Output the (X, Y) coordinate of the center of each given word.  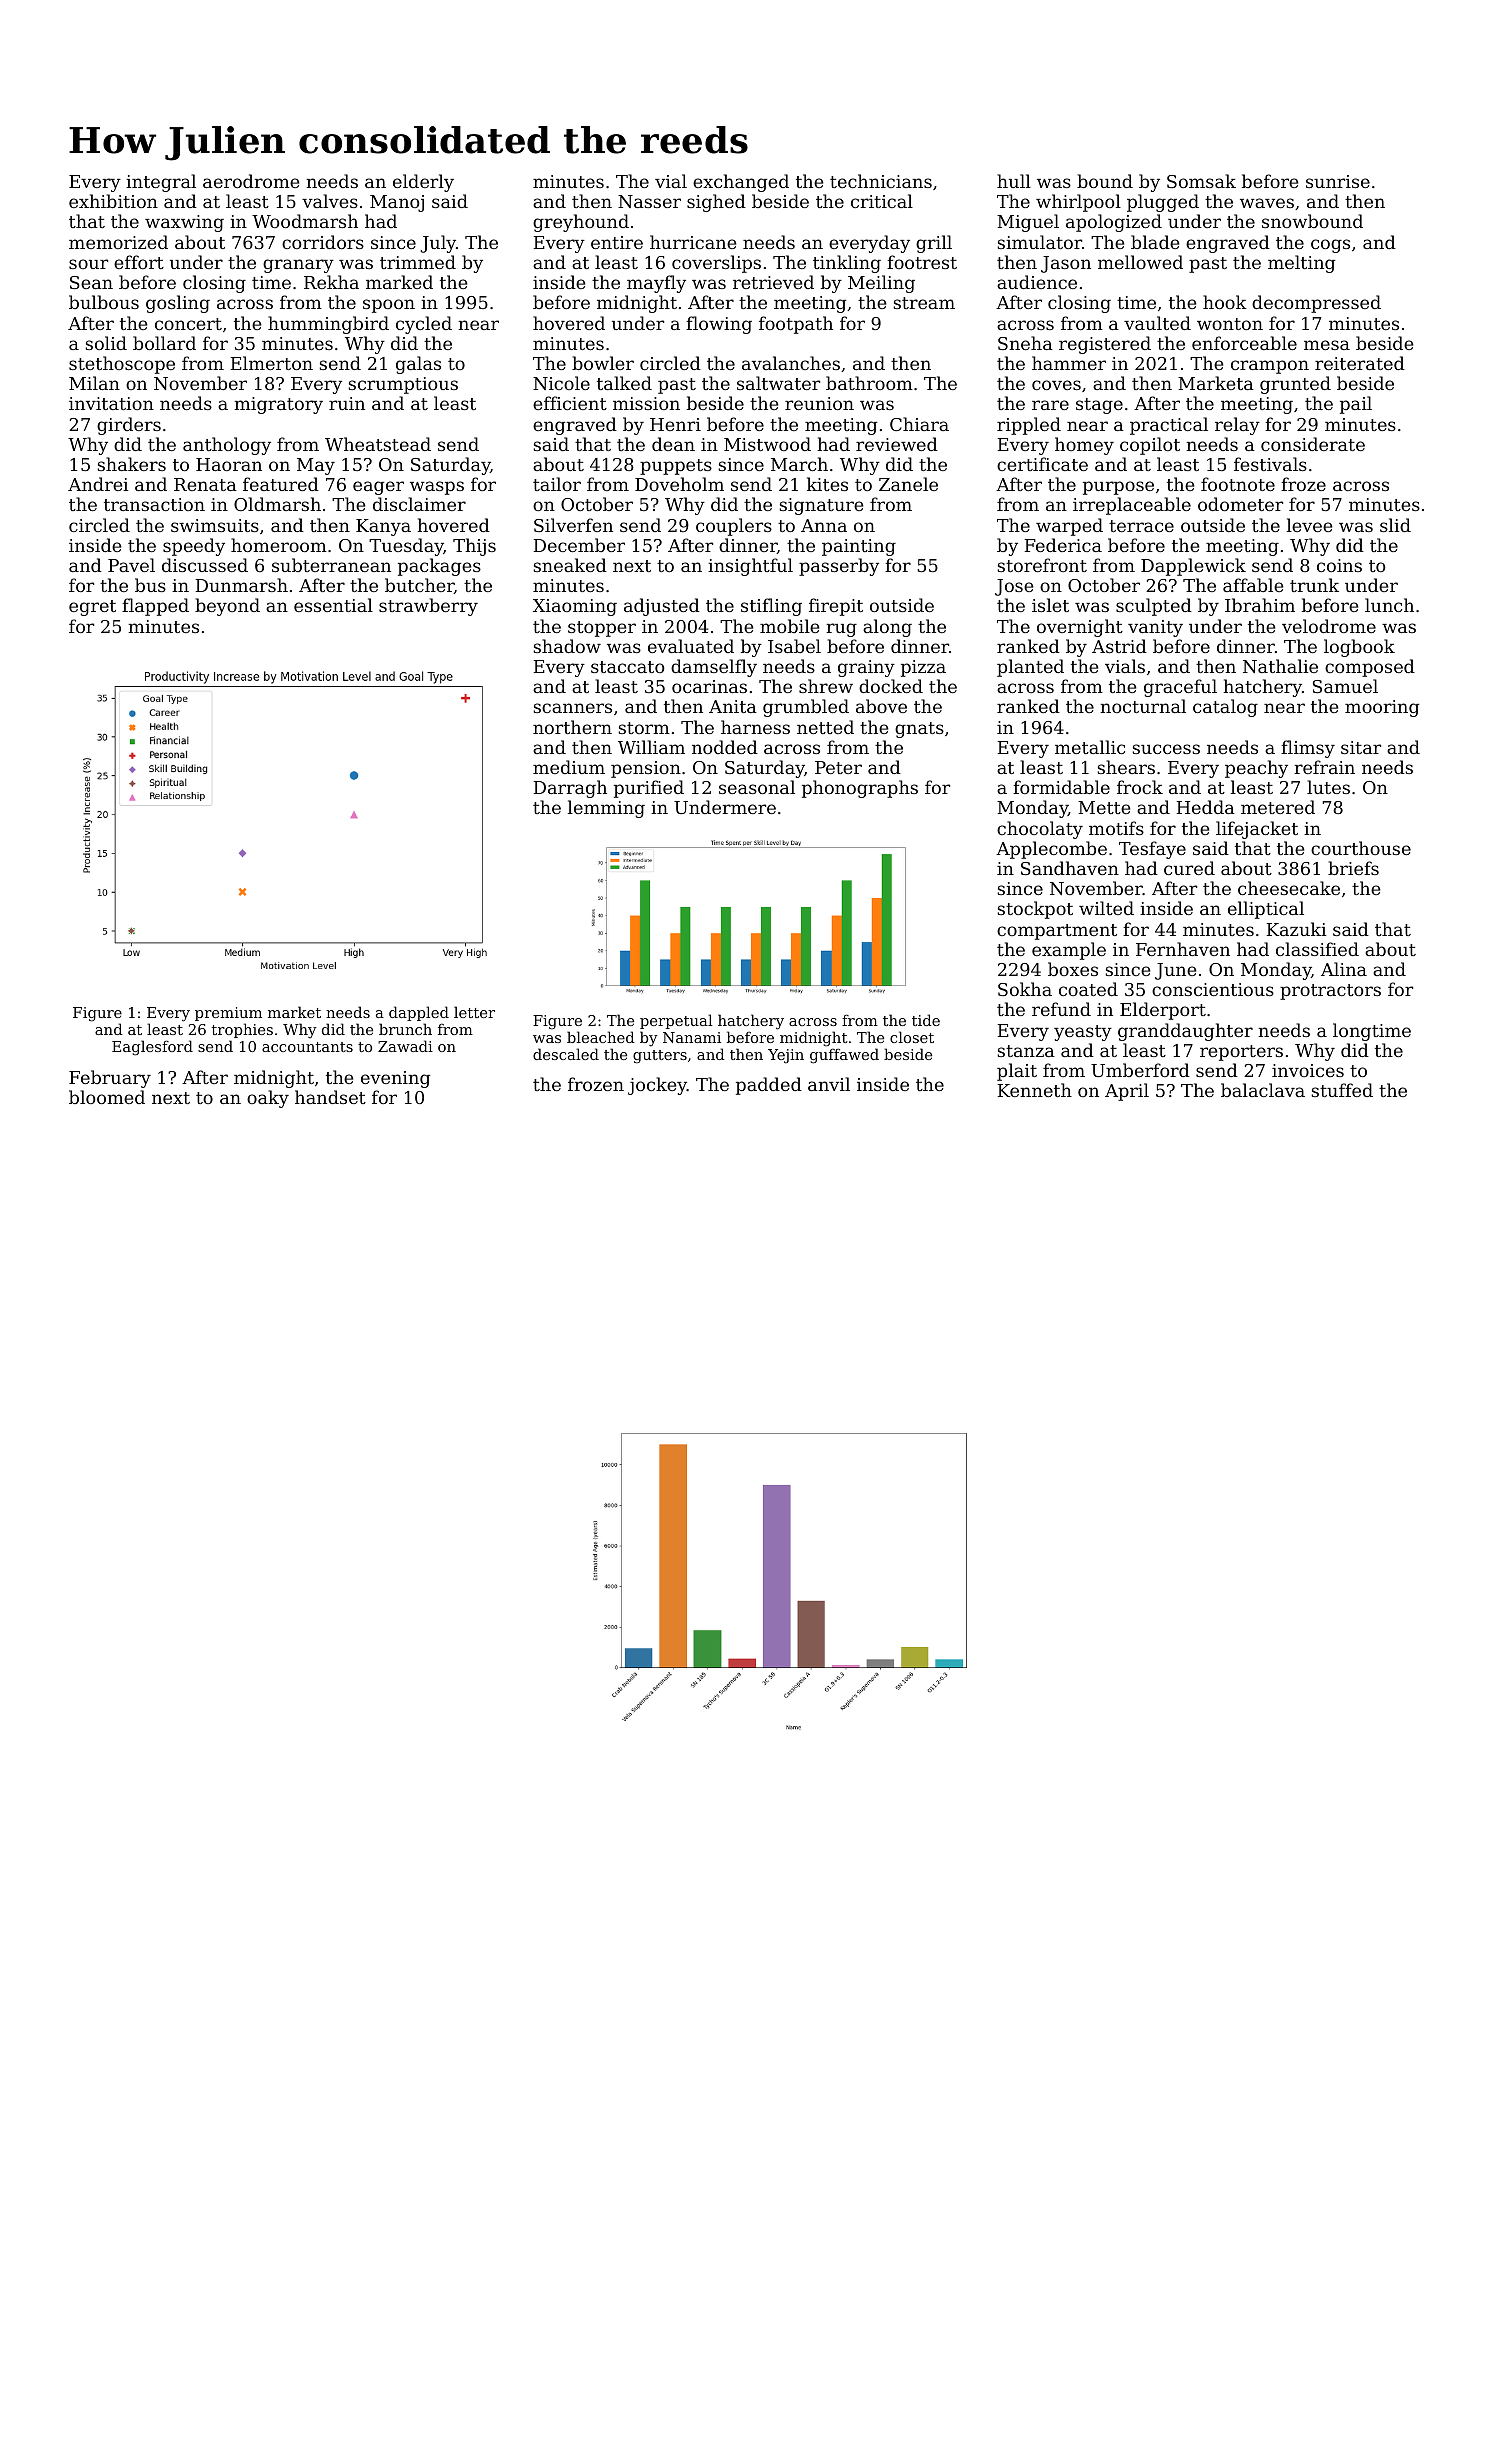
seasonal (757, 787)
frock (1140, 787)
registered (1105, 345)
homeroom (279, 545)
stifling (771, 607)
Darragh (570, 789)
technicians (881, 181)
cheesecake (1289, 888)
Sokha (1025, 989)
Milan (94, 383)
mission (646, 403)
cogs (1330, 246)
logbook (1359, 648)
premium (228, 1014)
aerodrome (251, 181)
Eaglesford (152, 1048)
